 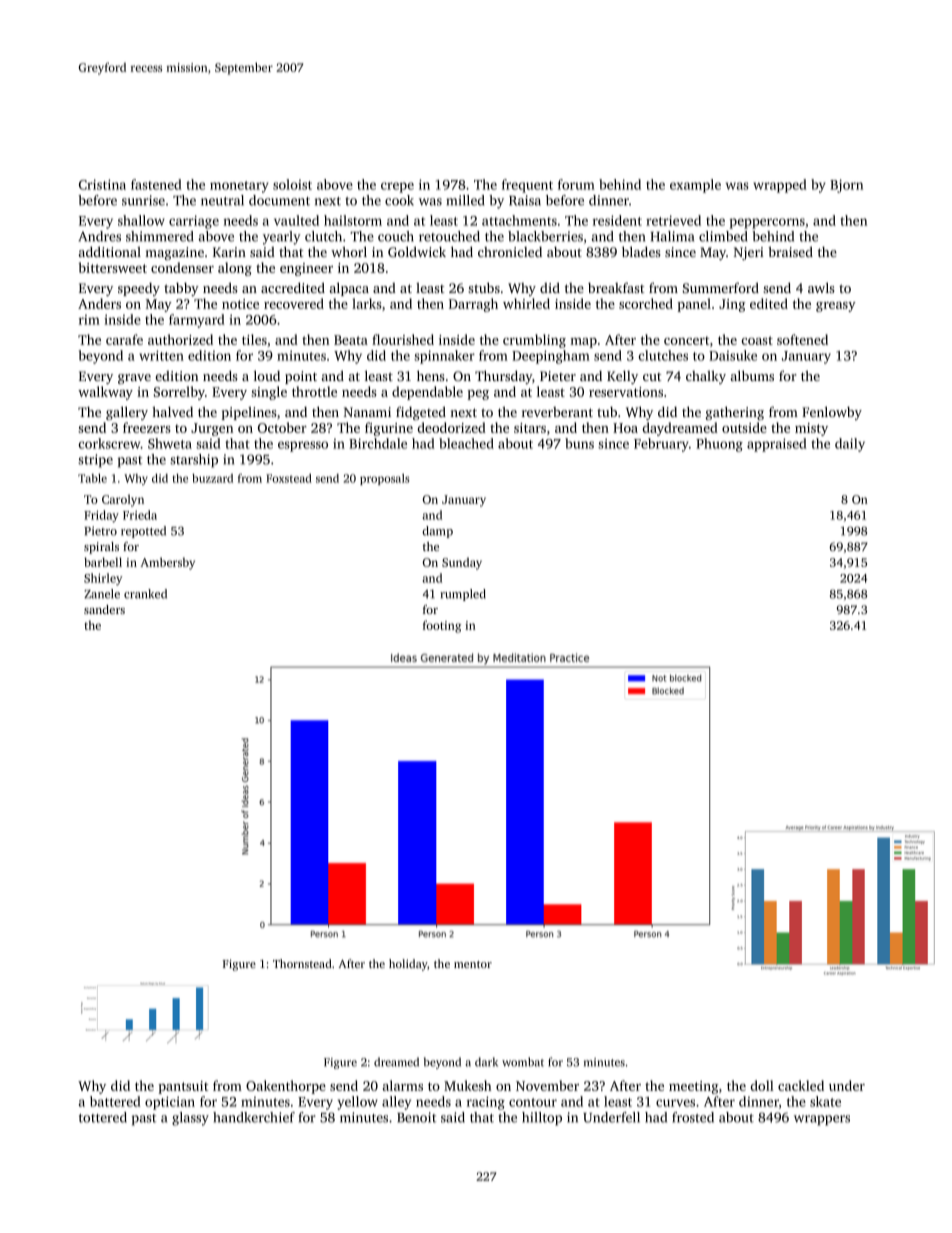 What do you see at coordinates (719, 445) in the page?
I see `Phuong` at bounding box center [719, 445].
